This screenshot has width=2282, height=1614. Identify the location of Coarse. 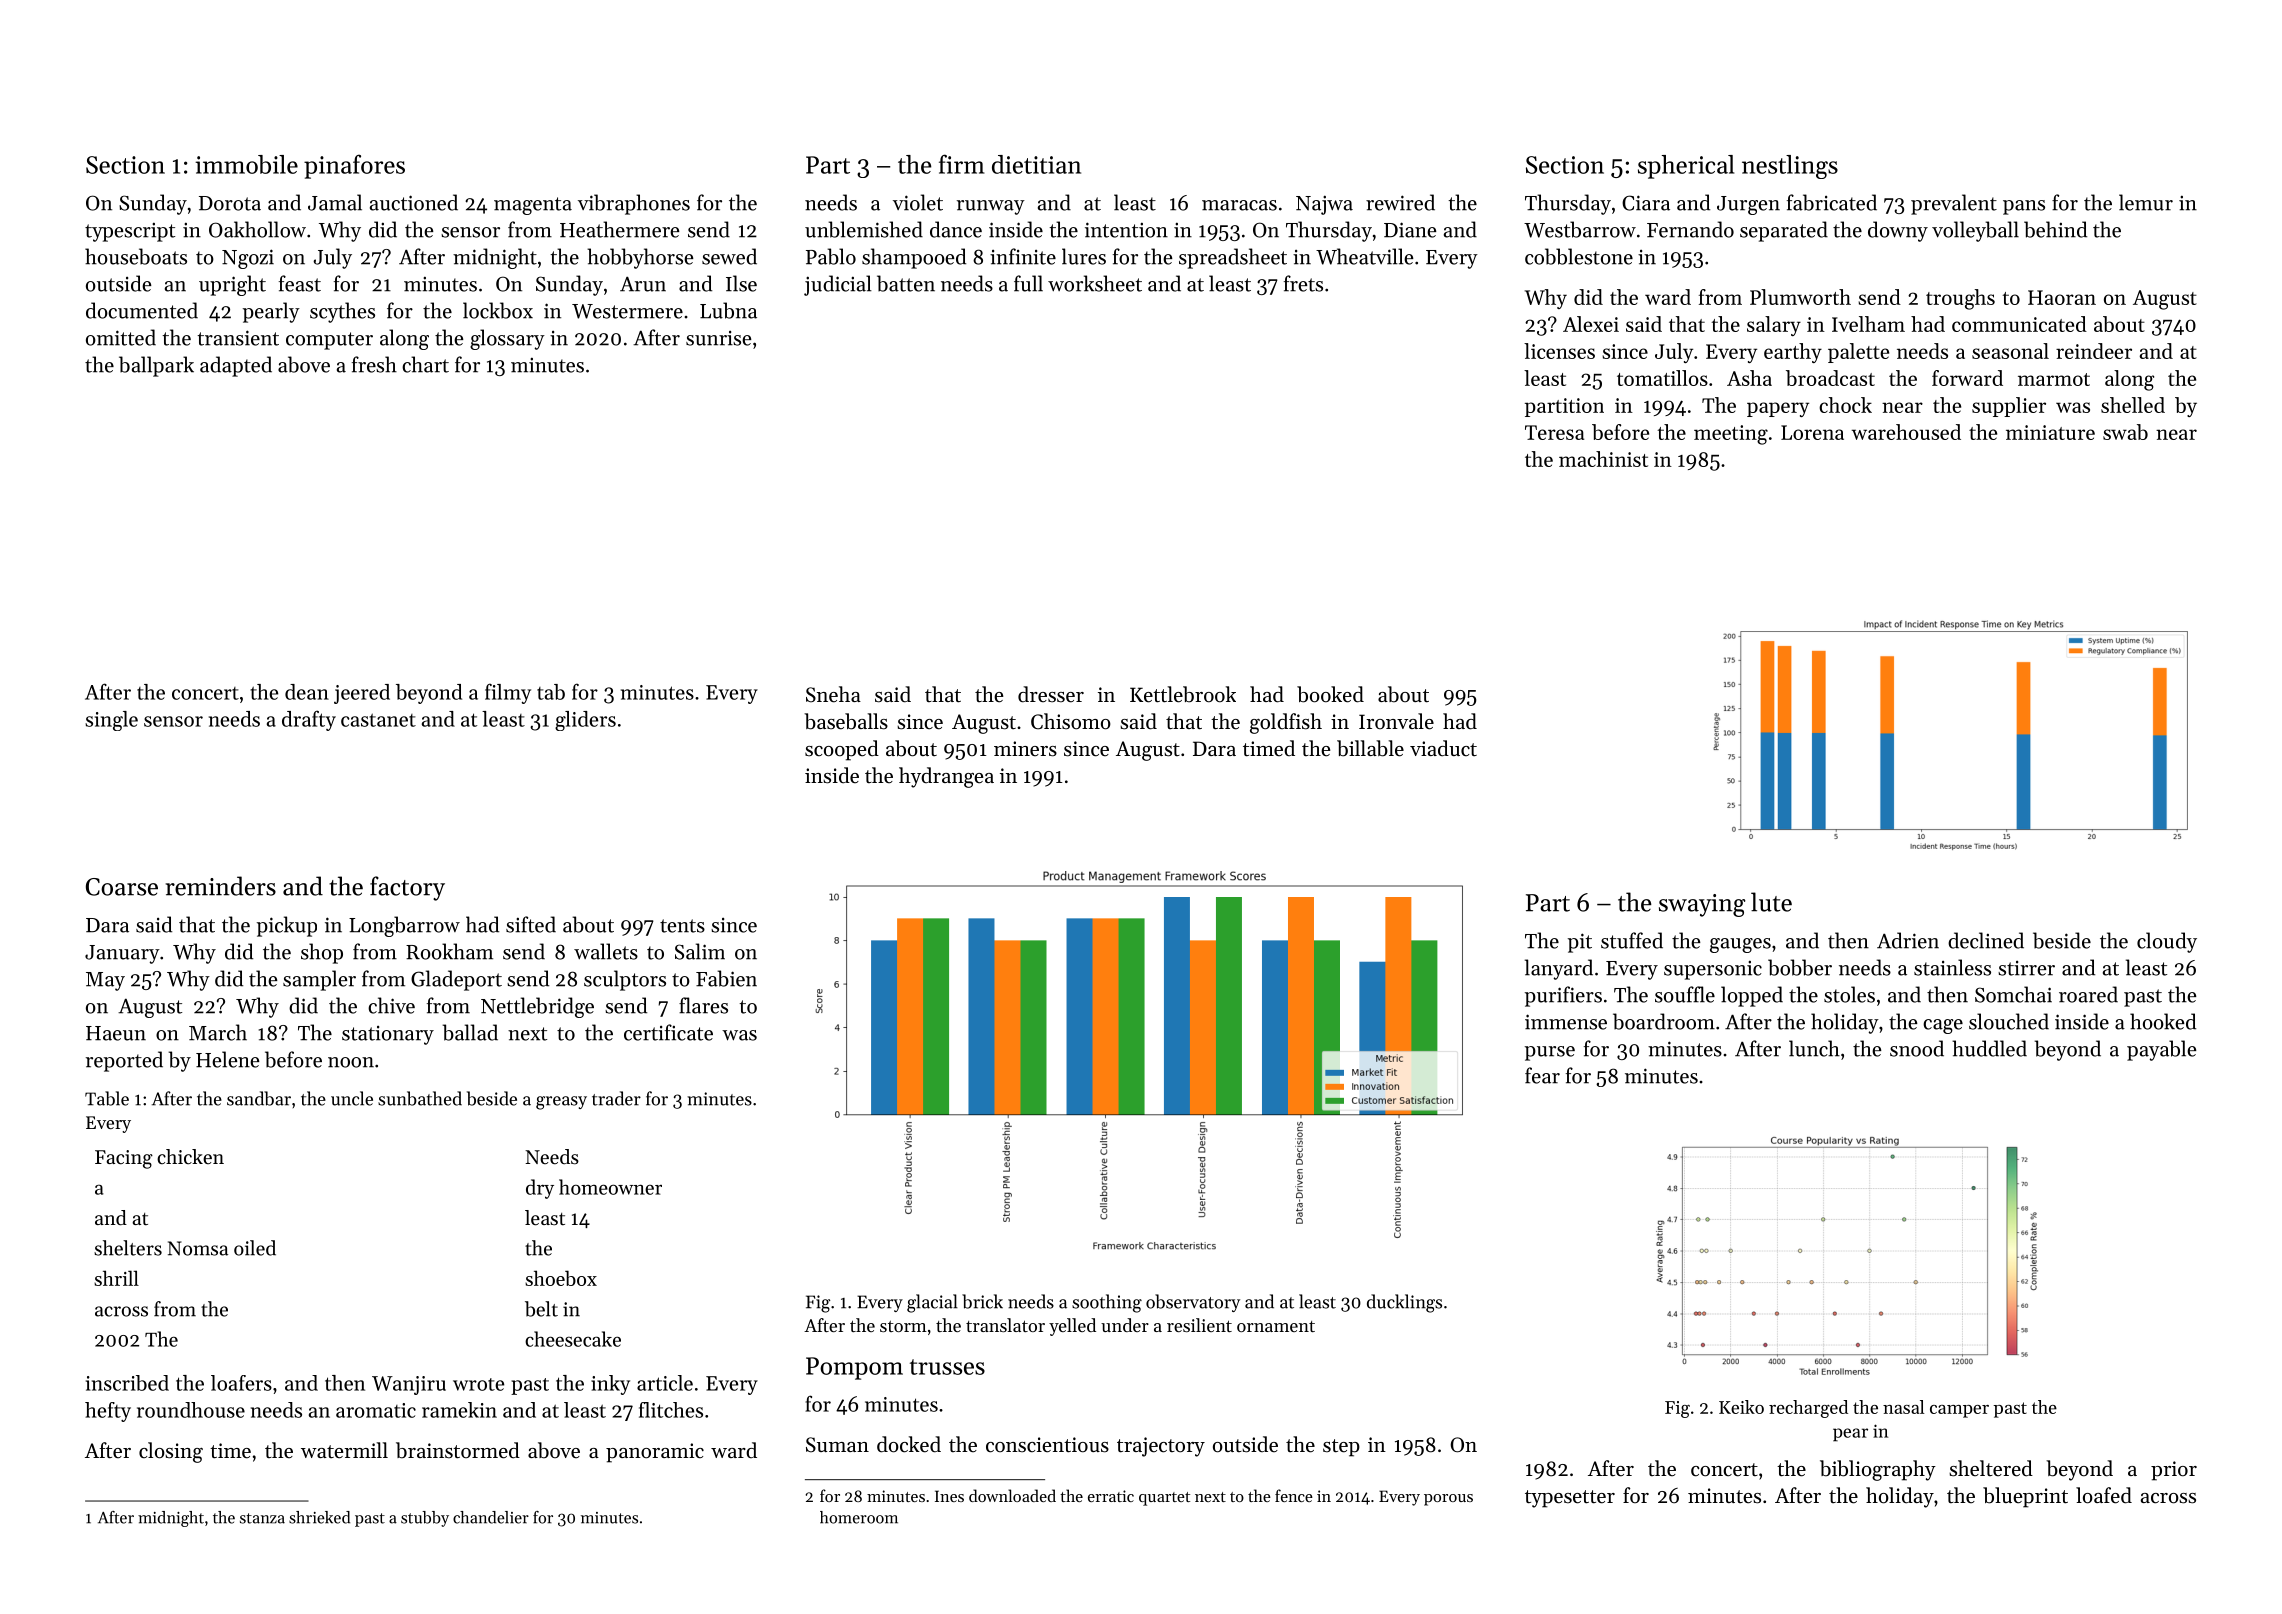
(122, 887).
